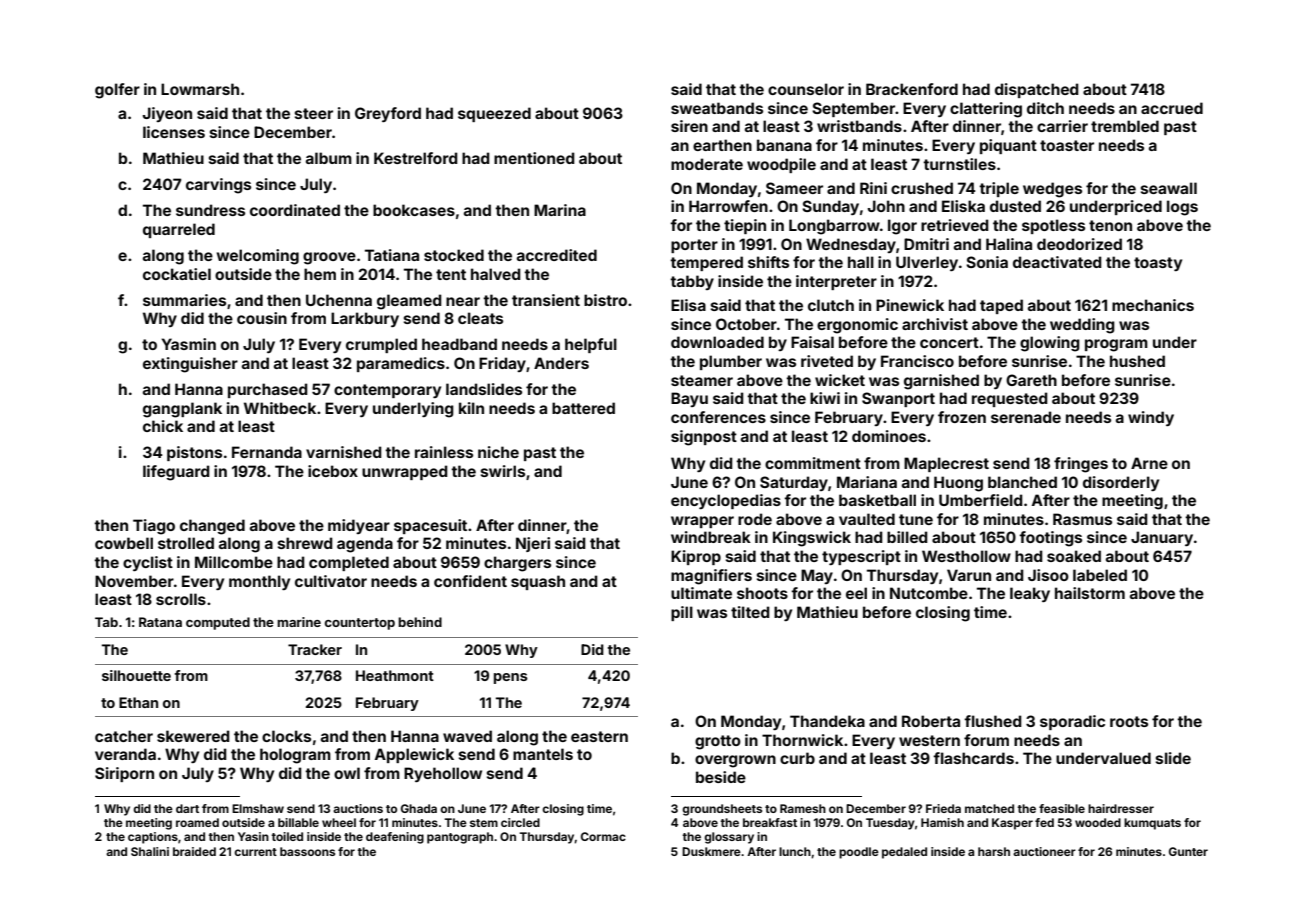 This image has width=1308, height=924. I want to click on computed, so click(218, 623).
